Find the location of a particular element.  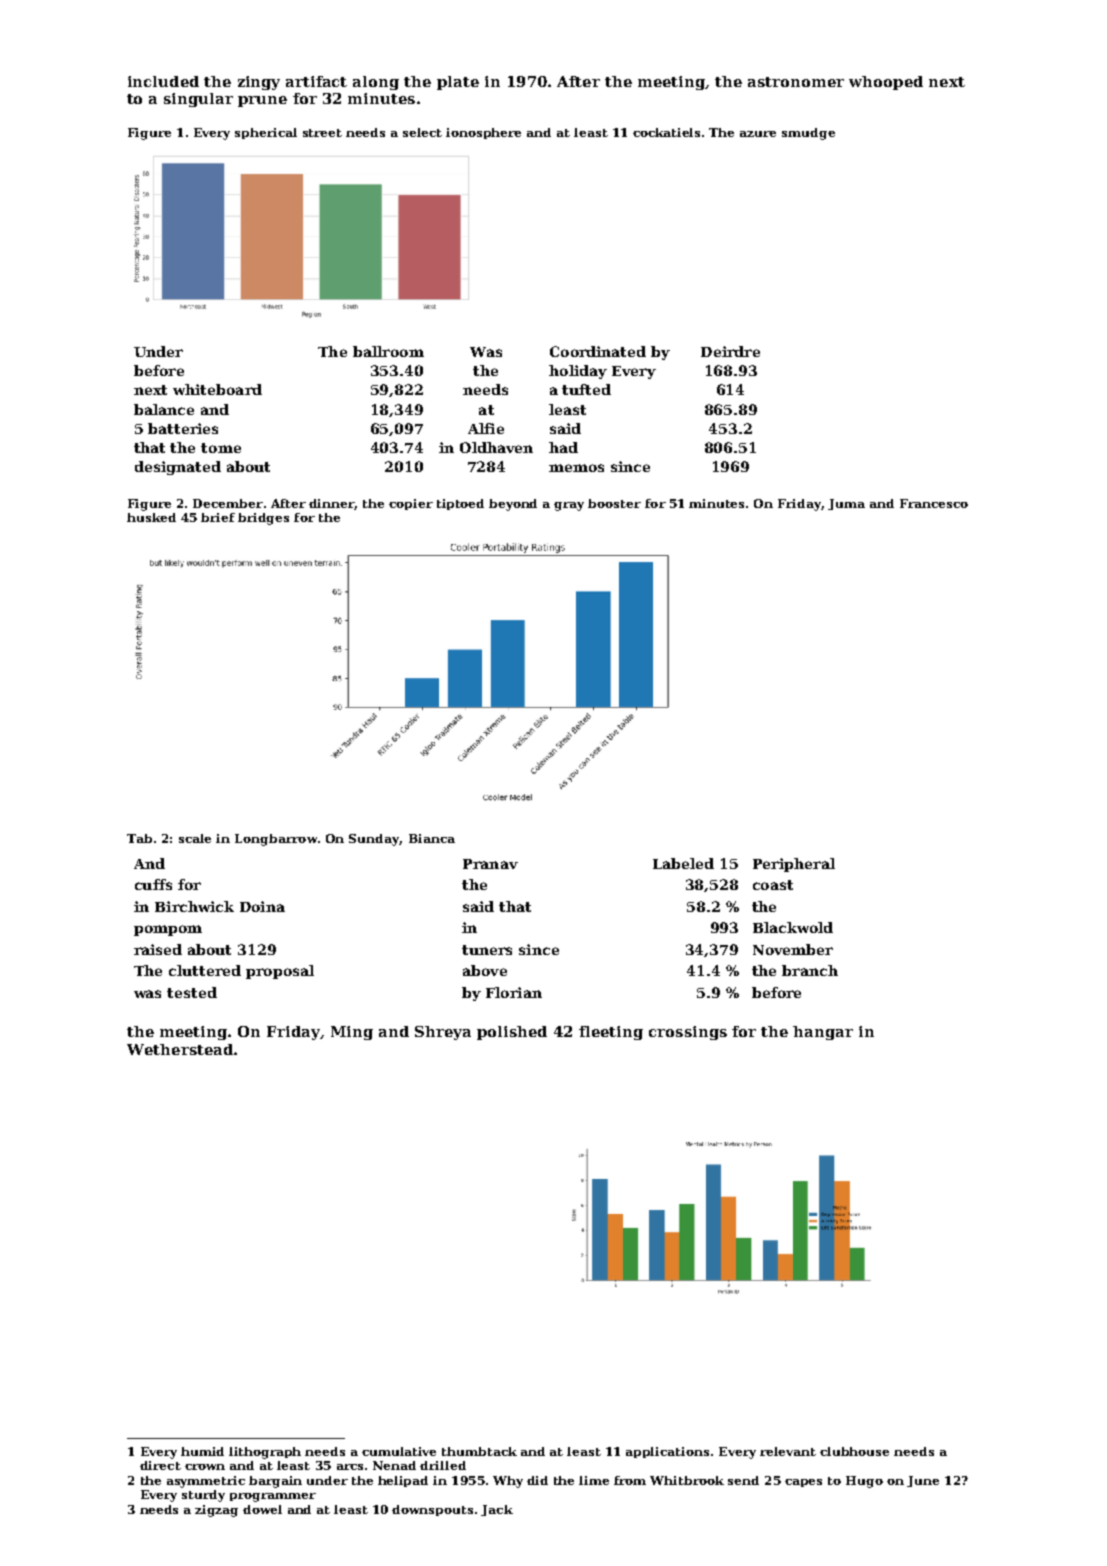

azure is located at coordinates (758, 134).
